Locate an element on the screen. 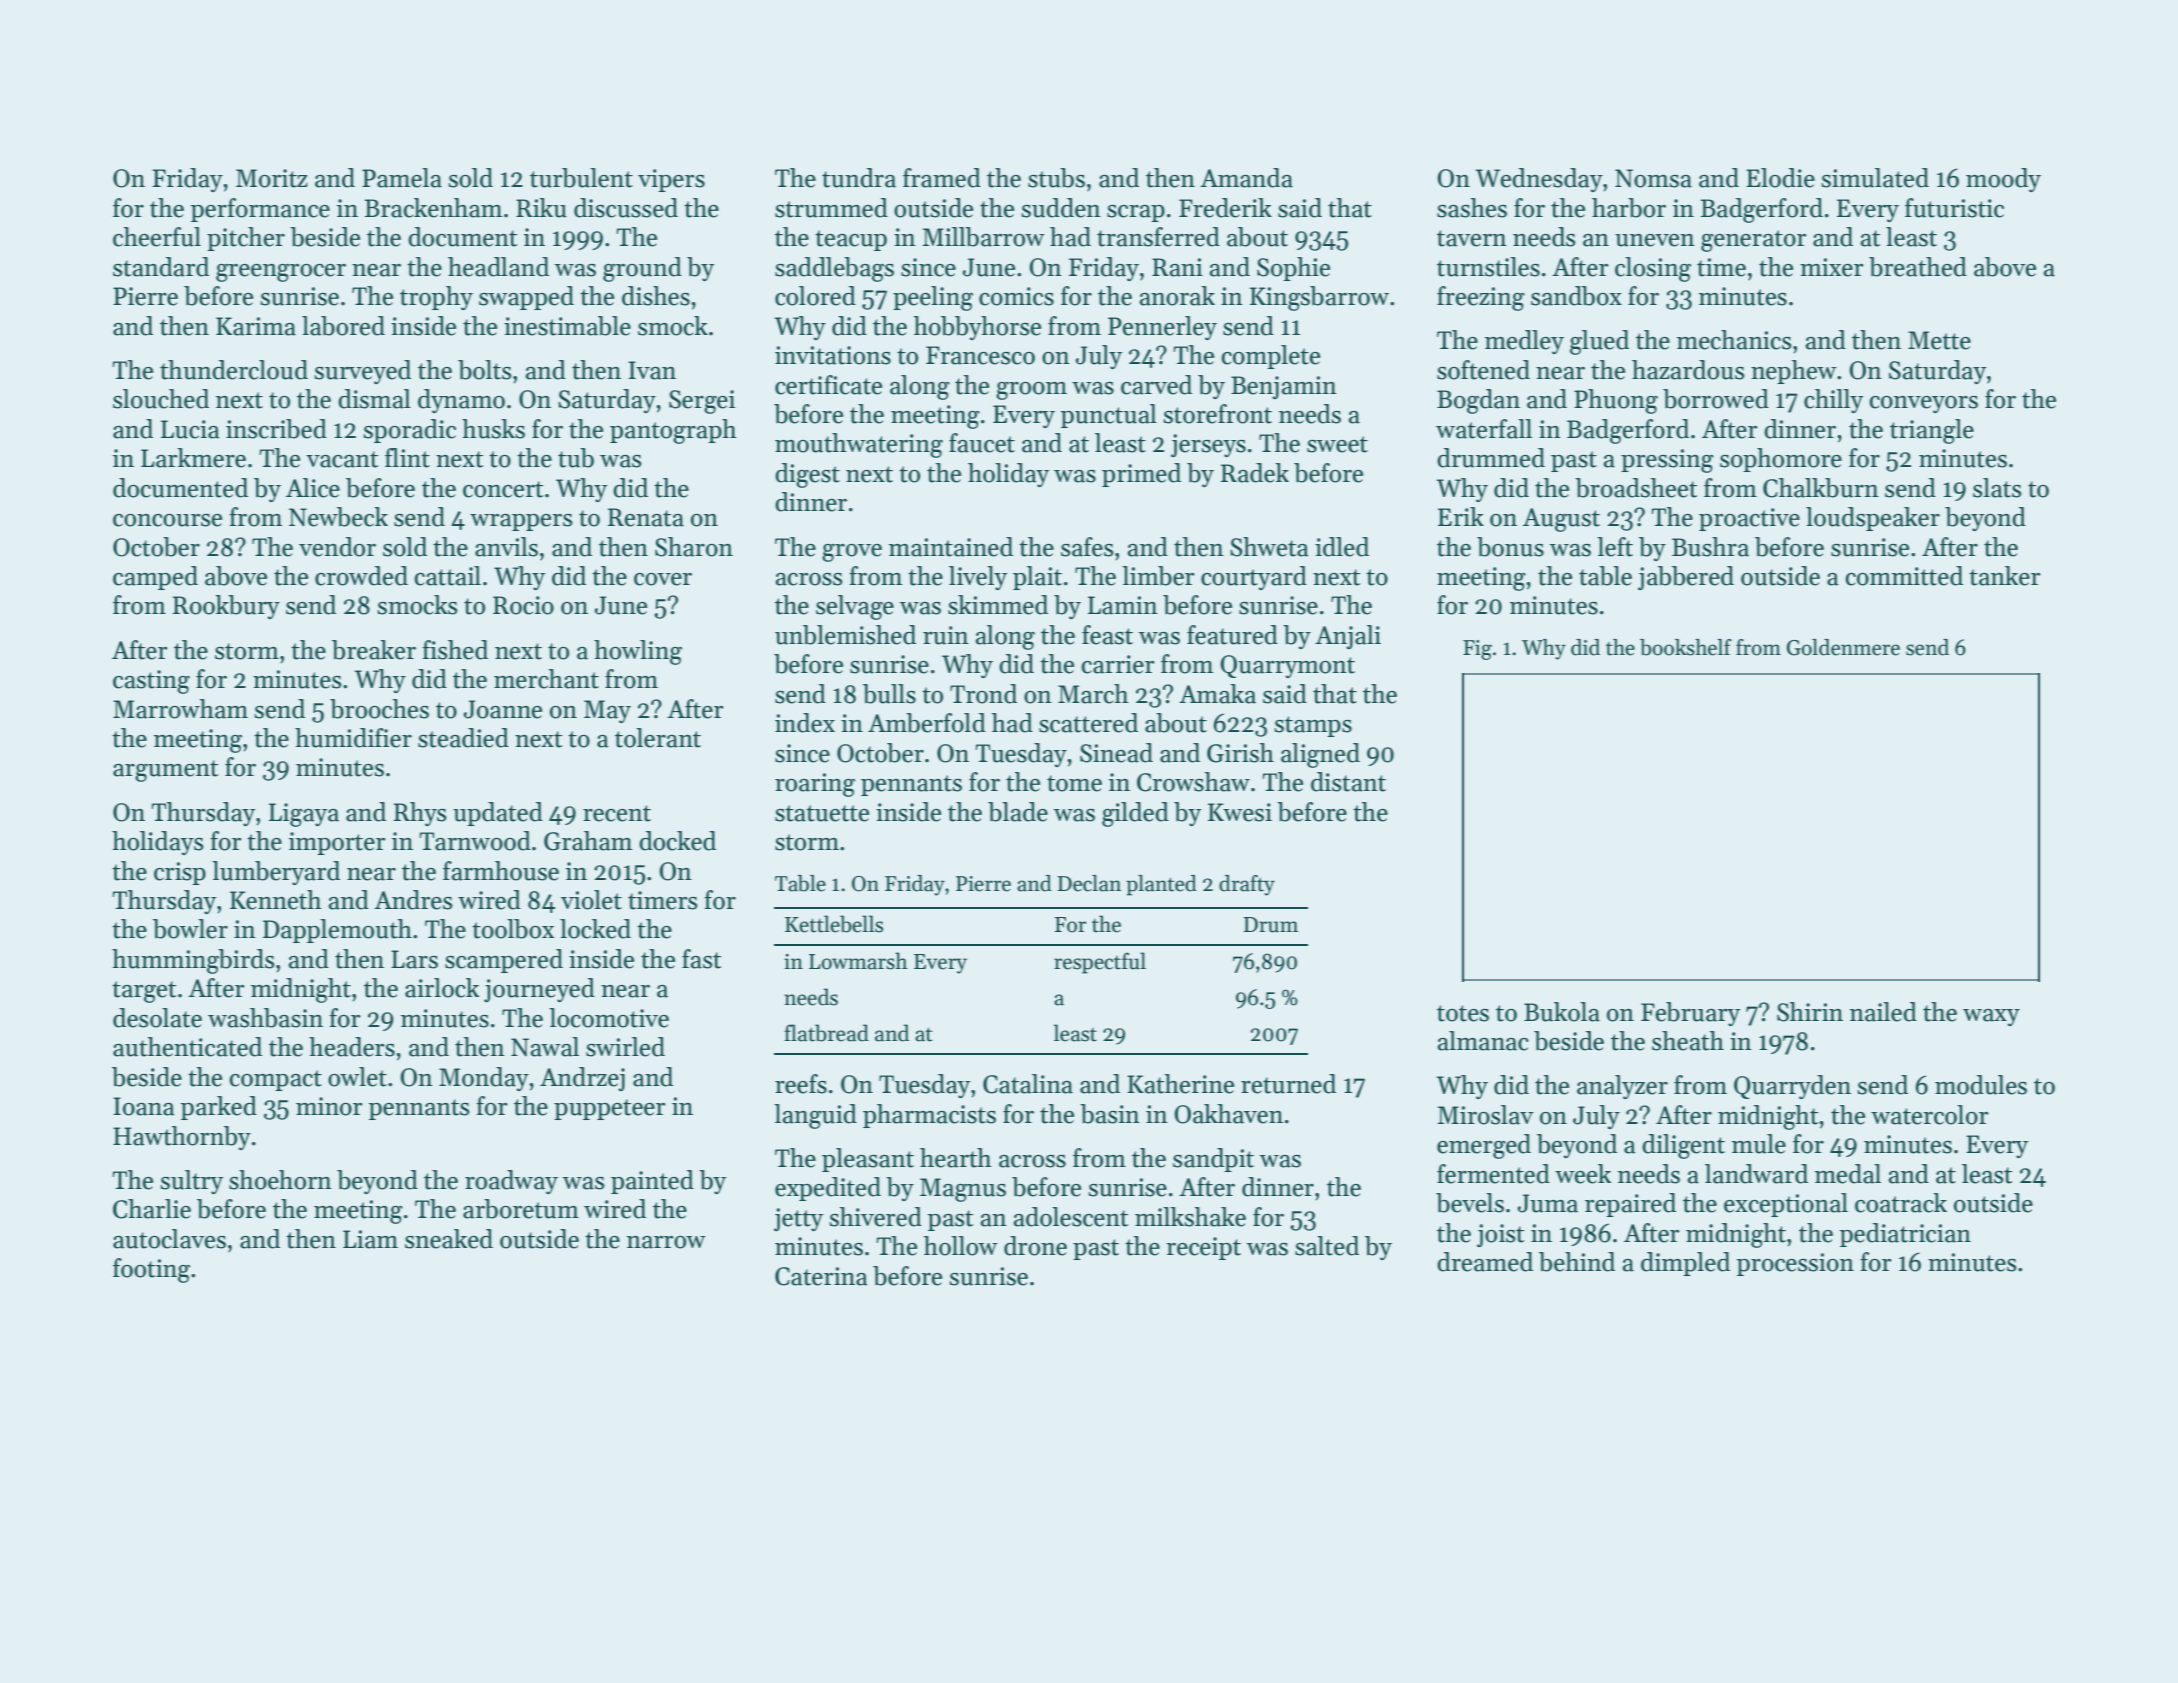  stamps is located at coordinates (1313, 726).
